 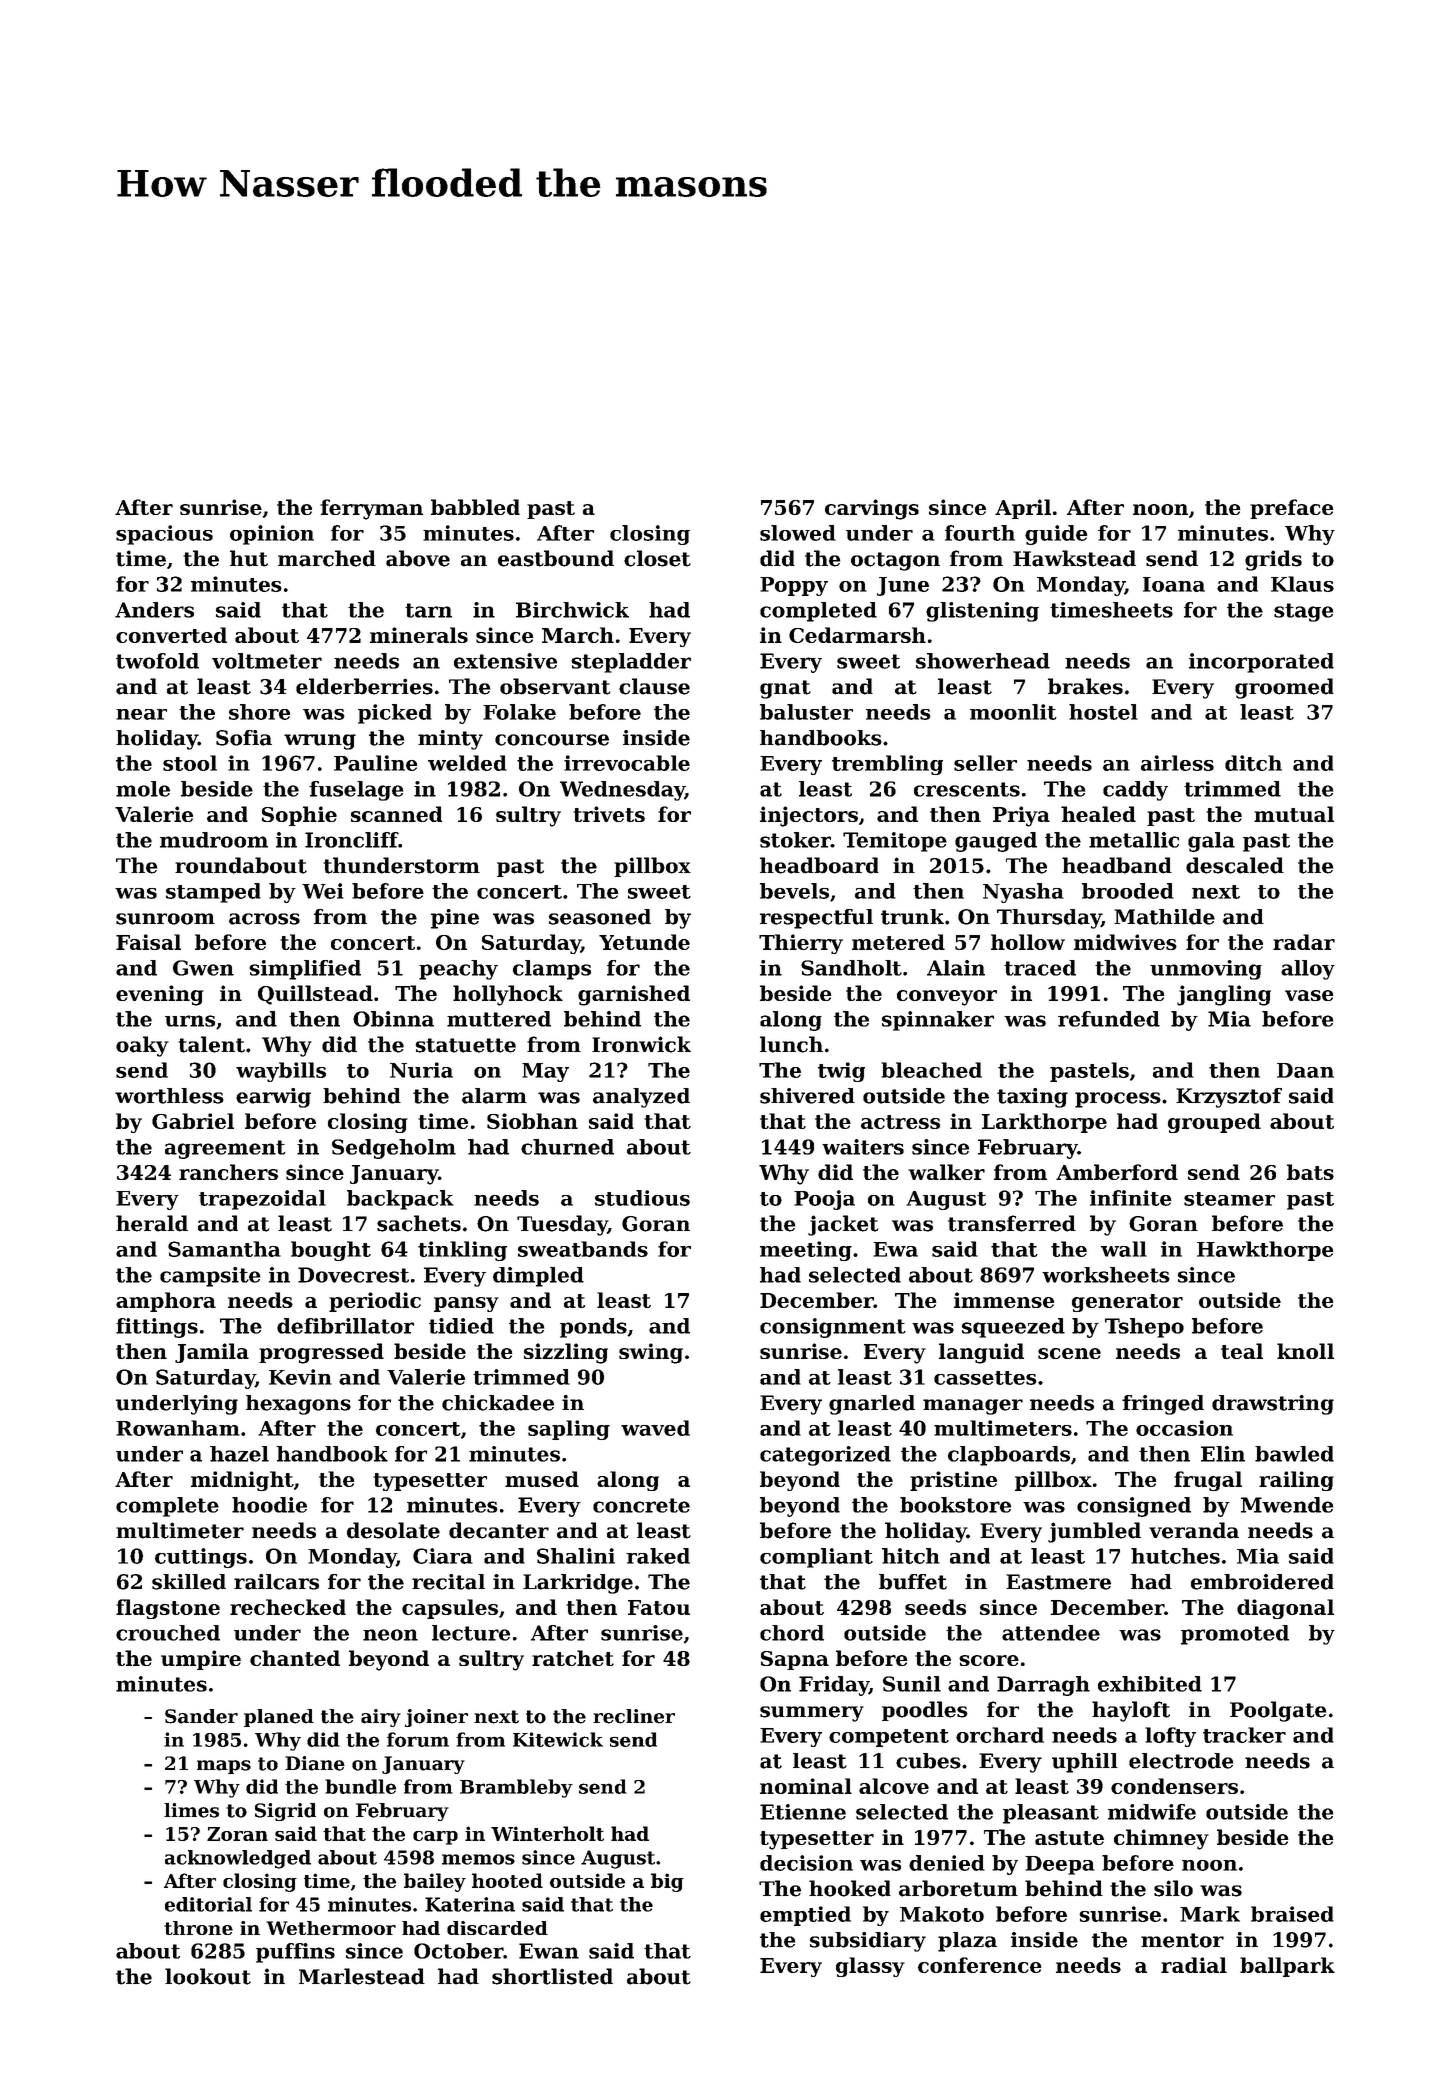 What do you see at coordinates (298, 1405) in the document?
I see `hexagons` at bounding box center [298, 1405].
